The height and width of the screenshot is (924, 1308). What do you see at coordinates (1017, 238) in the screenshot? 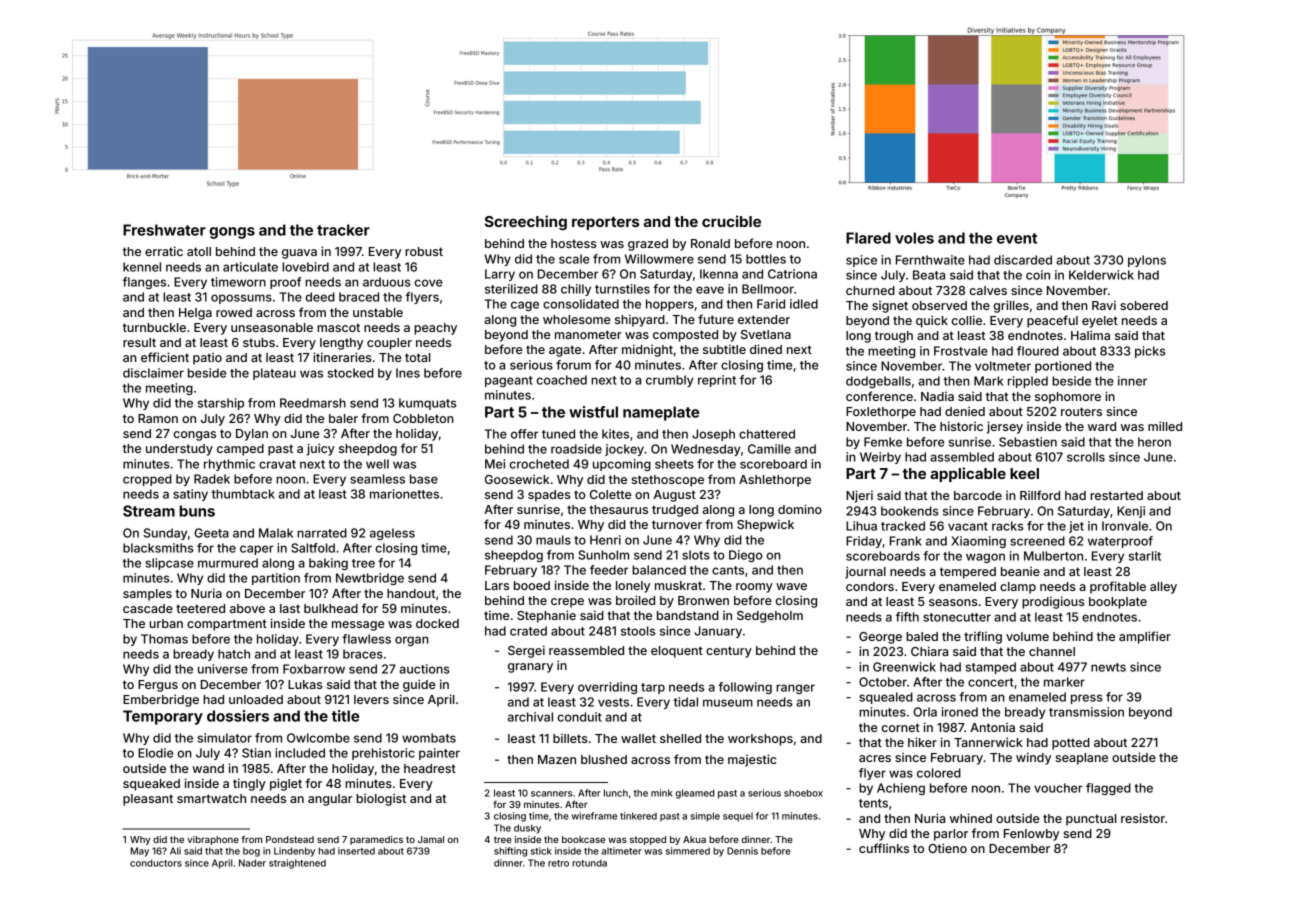
I see `event` at bounding box center [1017, 238].
